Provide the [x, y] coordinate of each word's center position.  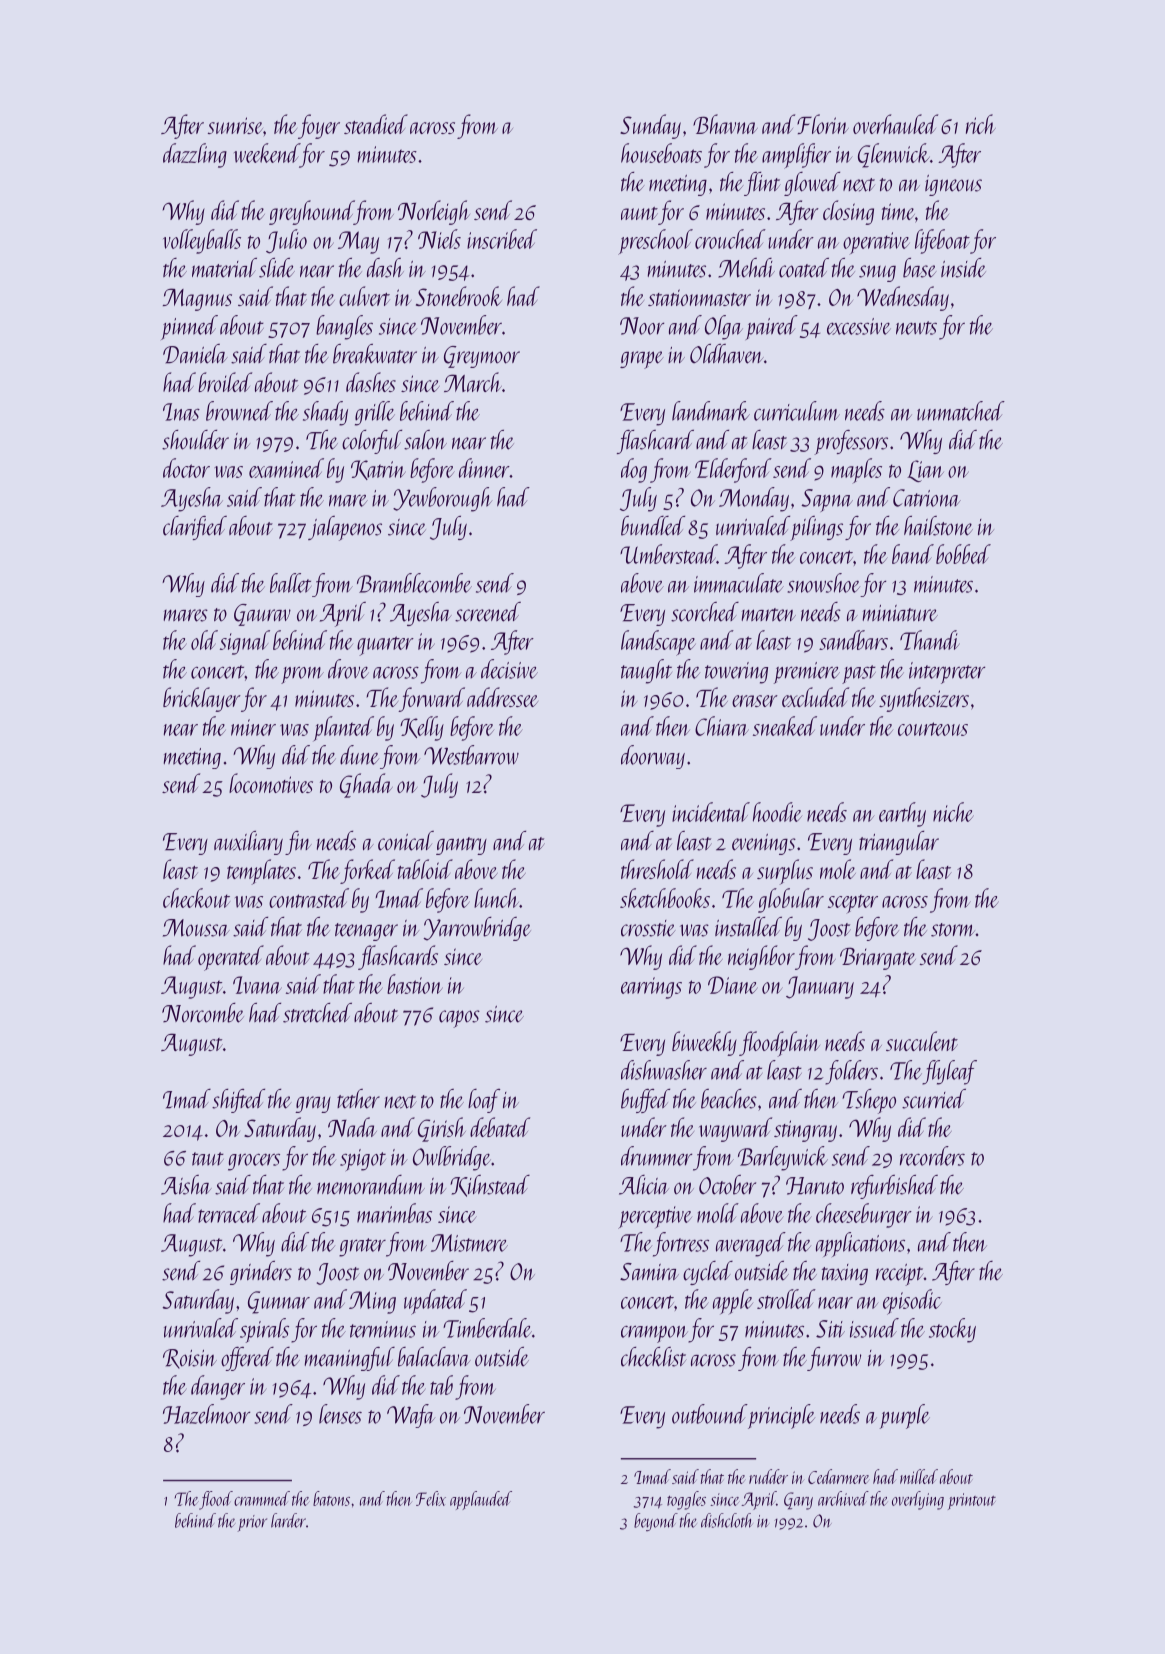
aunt [639, 213]
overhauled [895, 124]
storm [953, 930]
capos [459, 1019]
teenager [366, 932]
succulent [922, 1041]
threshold [657, 869]
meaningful [350, 1359]
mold [718, 1213]
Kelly [422, 728]
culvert [364, 296]
